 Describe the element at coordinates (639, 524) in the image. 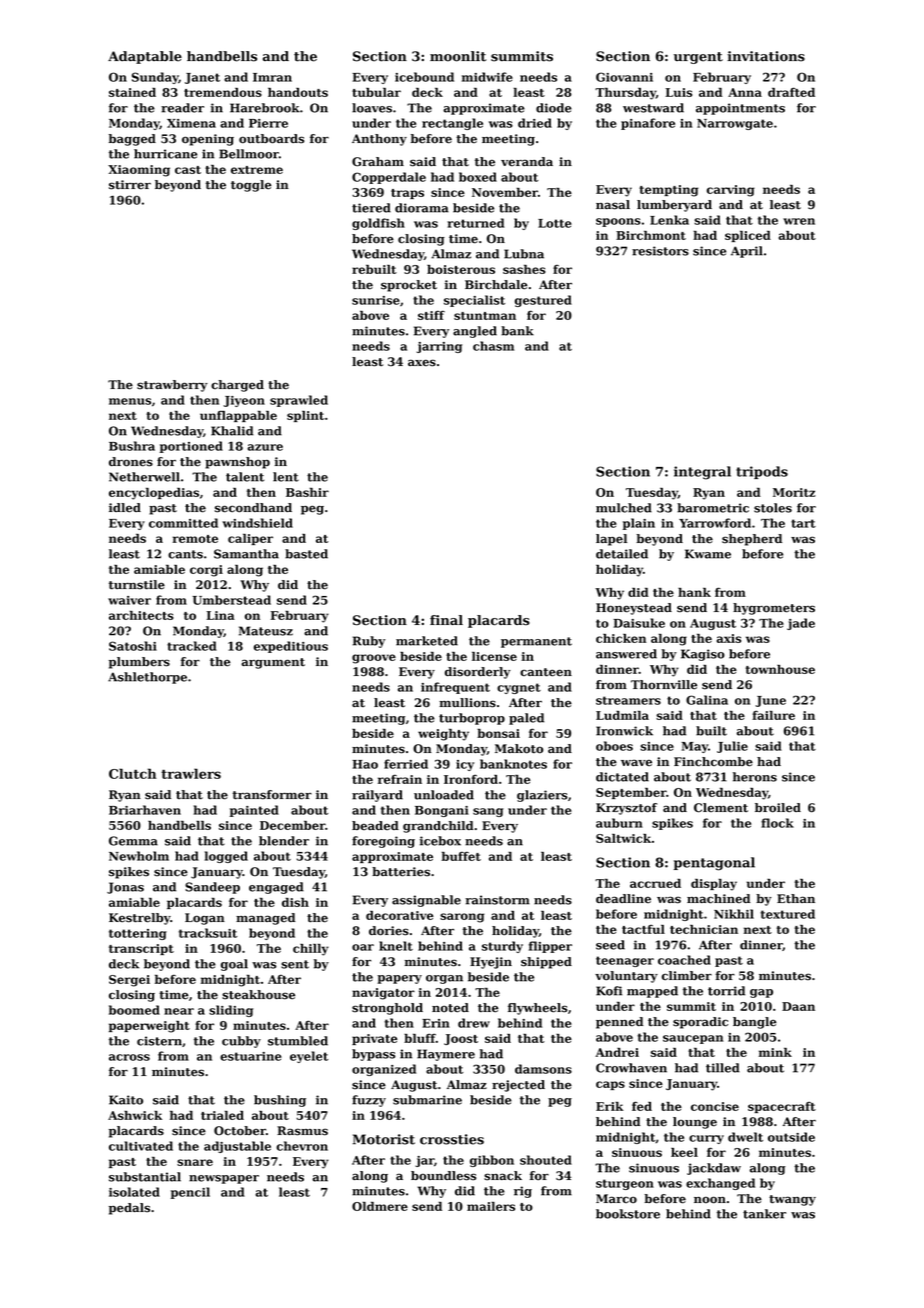

I see `plain` at that location.
